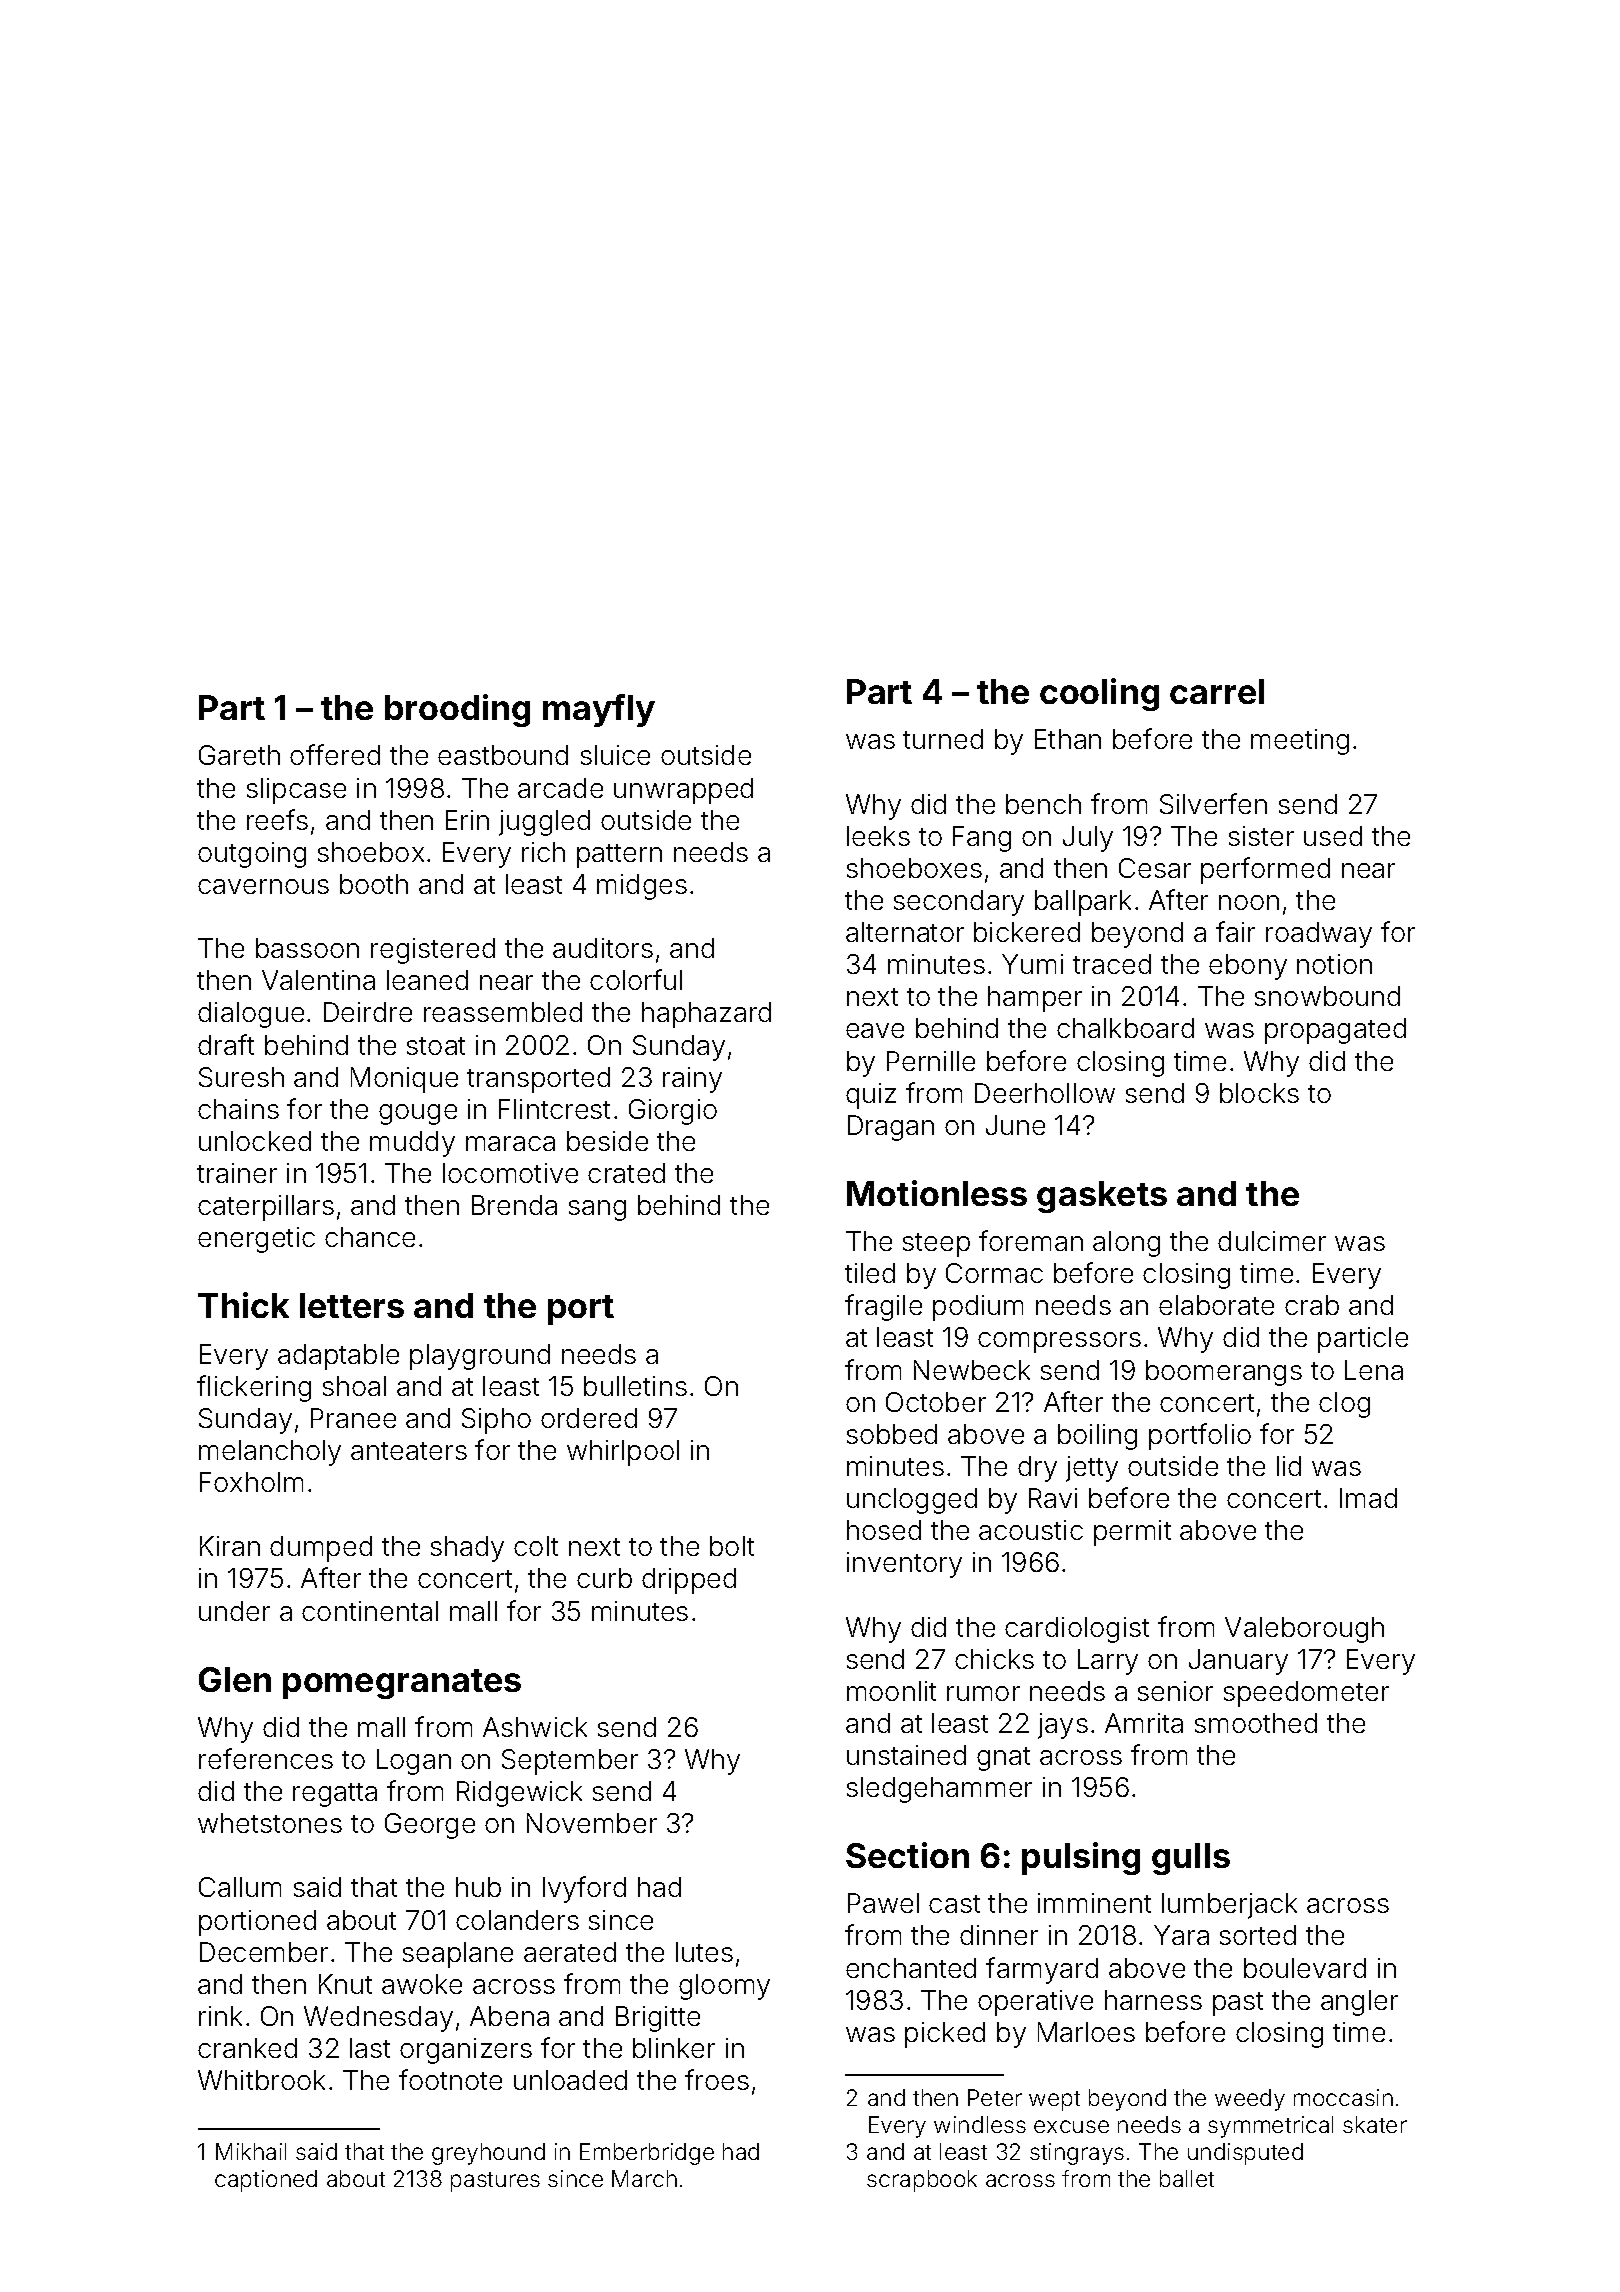 This screenshot has width=1620, height=2292. What do you see at coordinates (450, 2079) in the screenshot?
I see `footnote` at bounding box center [450, 2079].
